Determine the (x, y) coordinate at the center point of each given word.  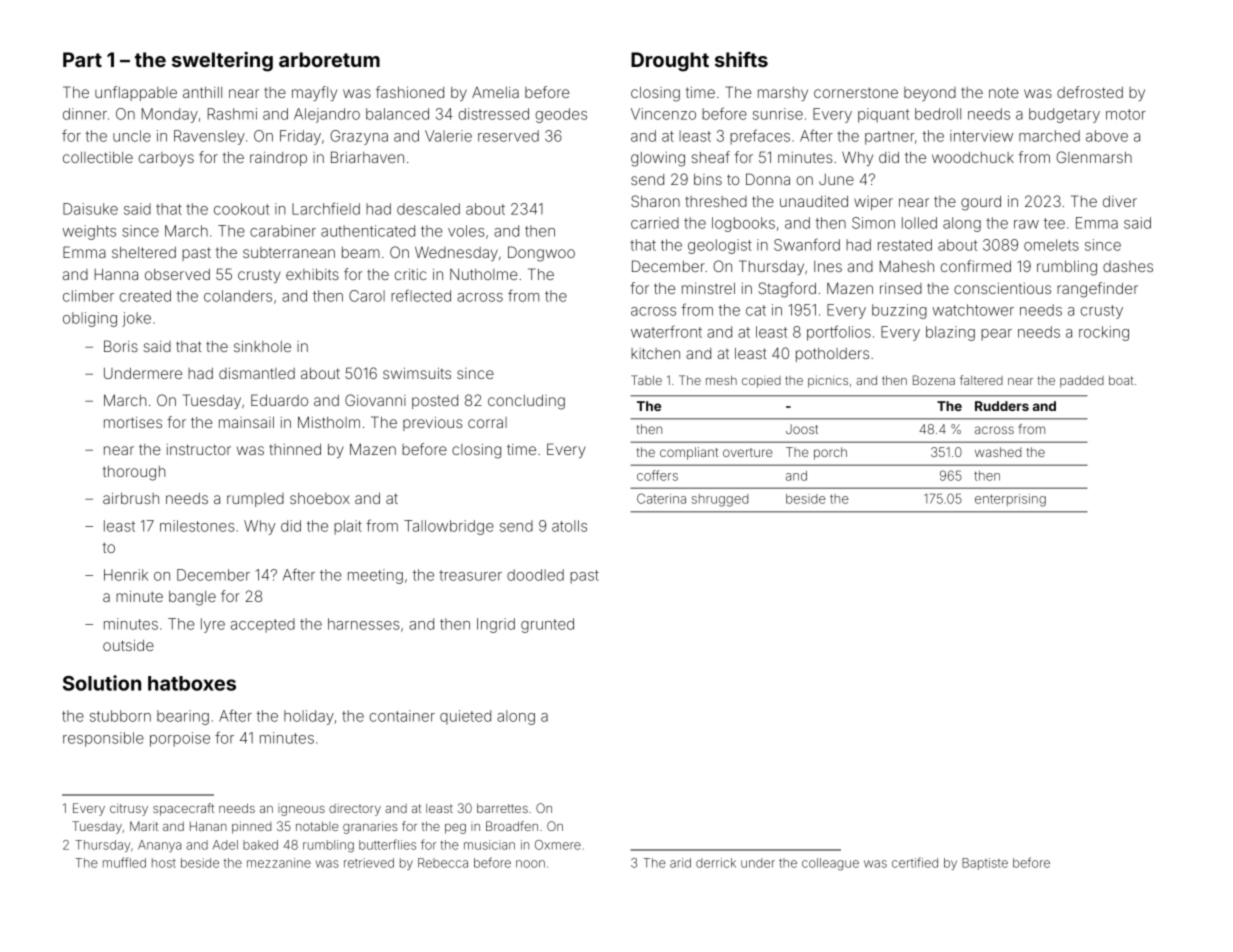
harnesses (363, 624)
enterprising (1010, 500)
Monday (170, 115)
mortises (133, 422)
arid (680, 863)
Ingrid (496, 625)
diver (1120, 201)
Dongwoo (541, 254)
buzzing (899, 311)
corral (487, 422)
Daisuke (90, 209)
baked (260, 845)
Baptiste (985, 864)
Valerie (448, 136)
